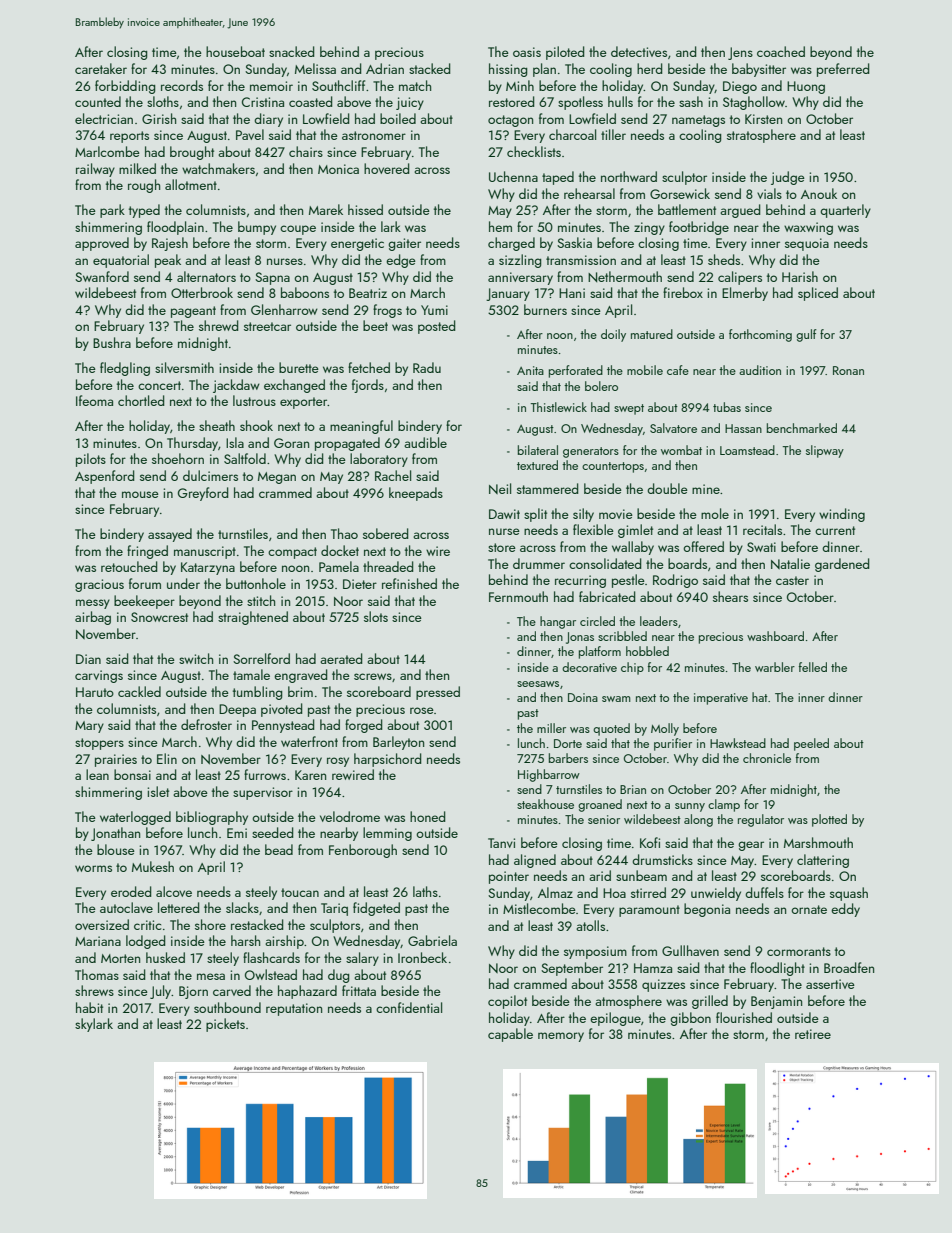 The width and height of the screenshot is (952, 1233). I want to click on stitch, so click(261, 600).
